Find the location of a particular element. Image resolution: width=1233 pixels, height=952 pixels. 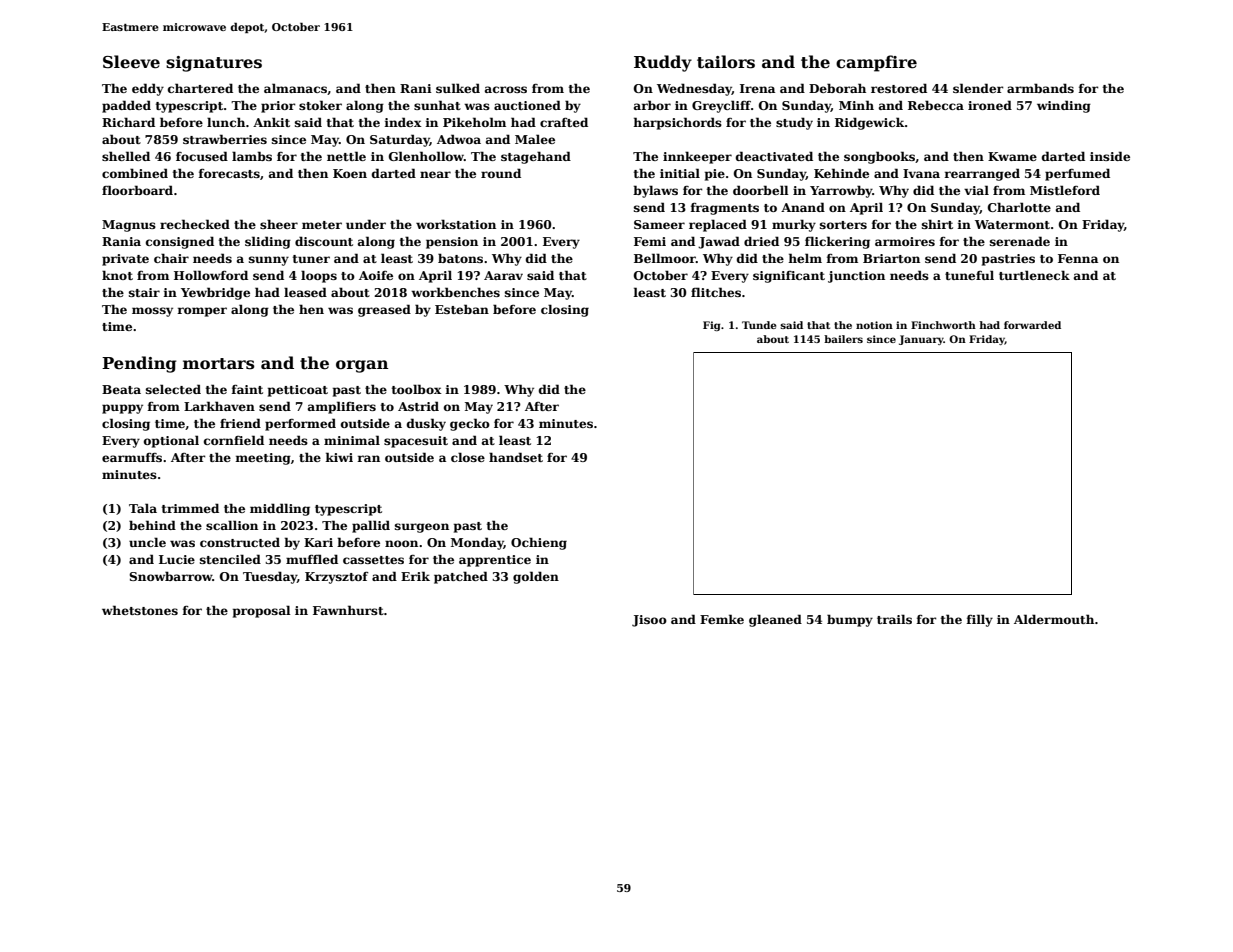

Snowbarrow is located at coordinates (170, 576).
